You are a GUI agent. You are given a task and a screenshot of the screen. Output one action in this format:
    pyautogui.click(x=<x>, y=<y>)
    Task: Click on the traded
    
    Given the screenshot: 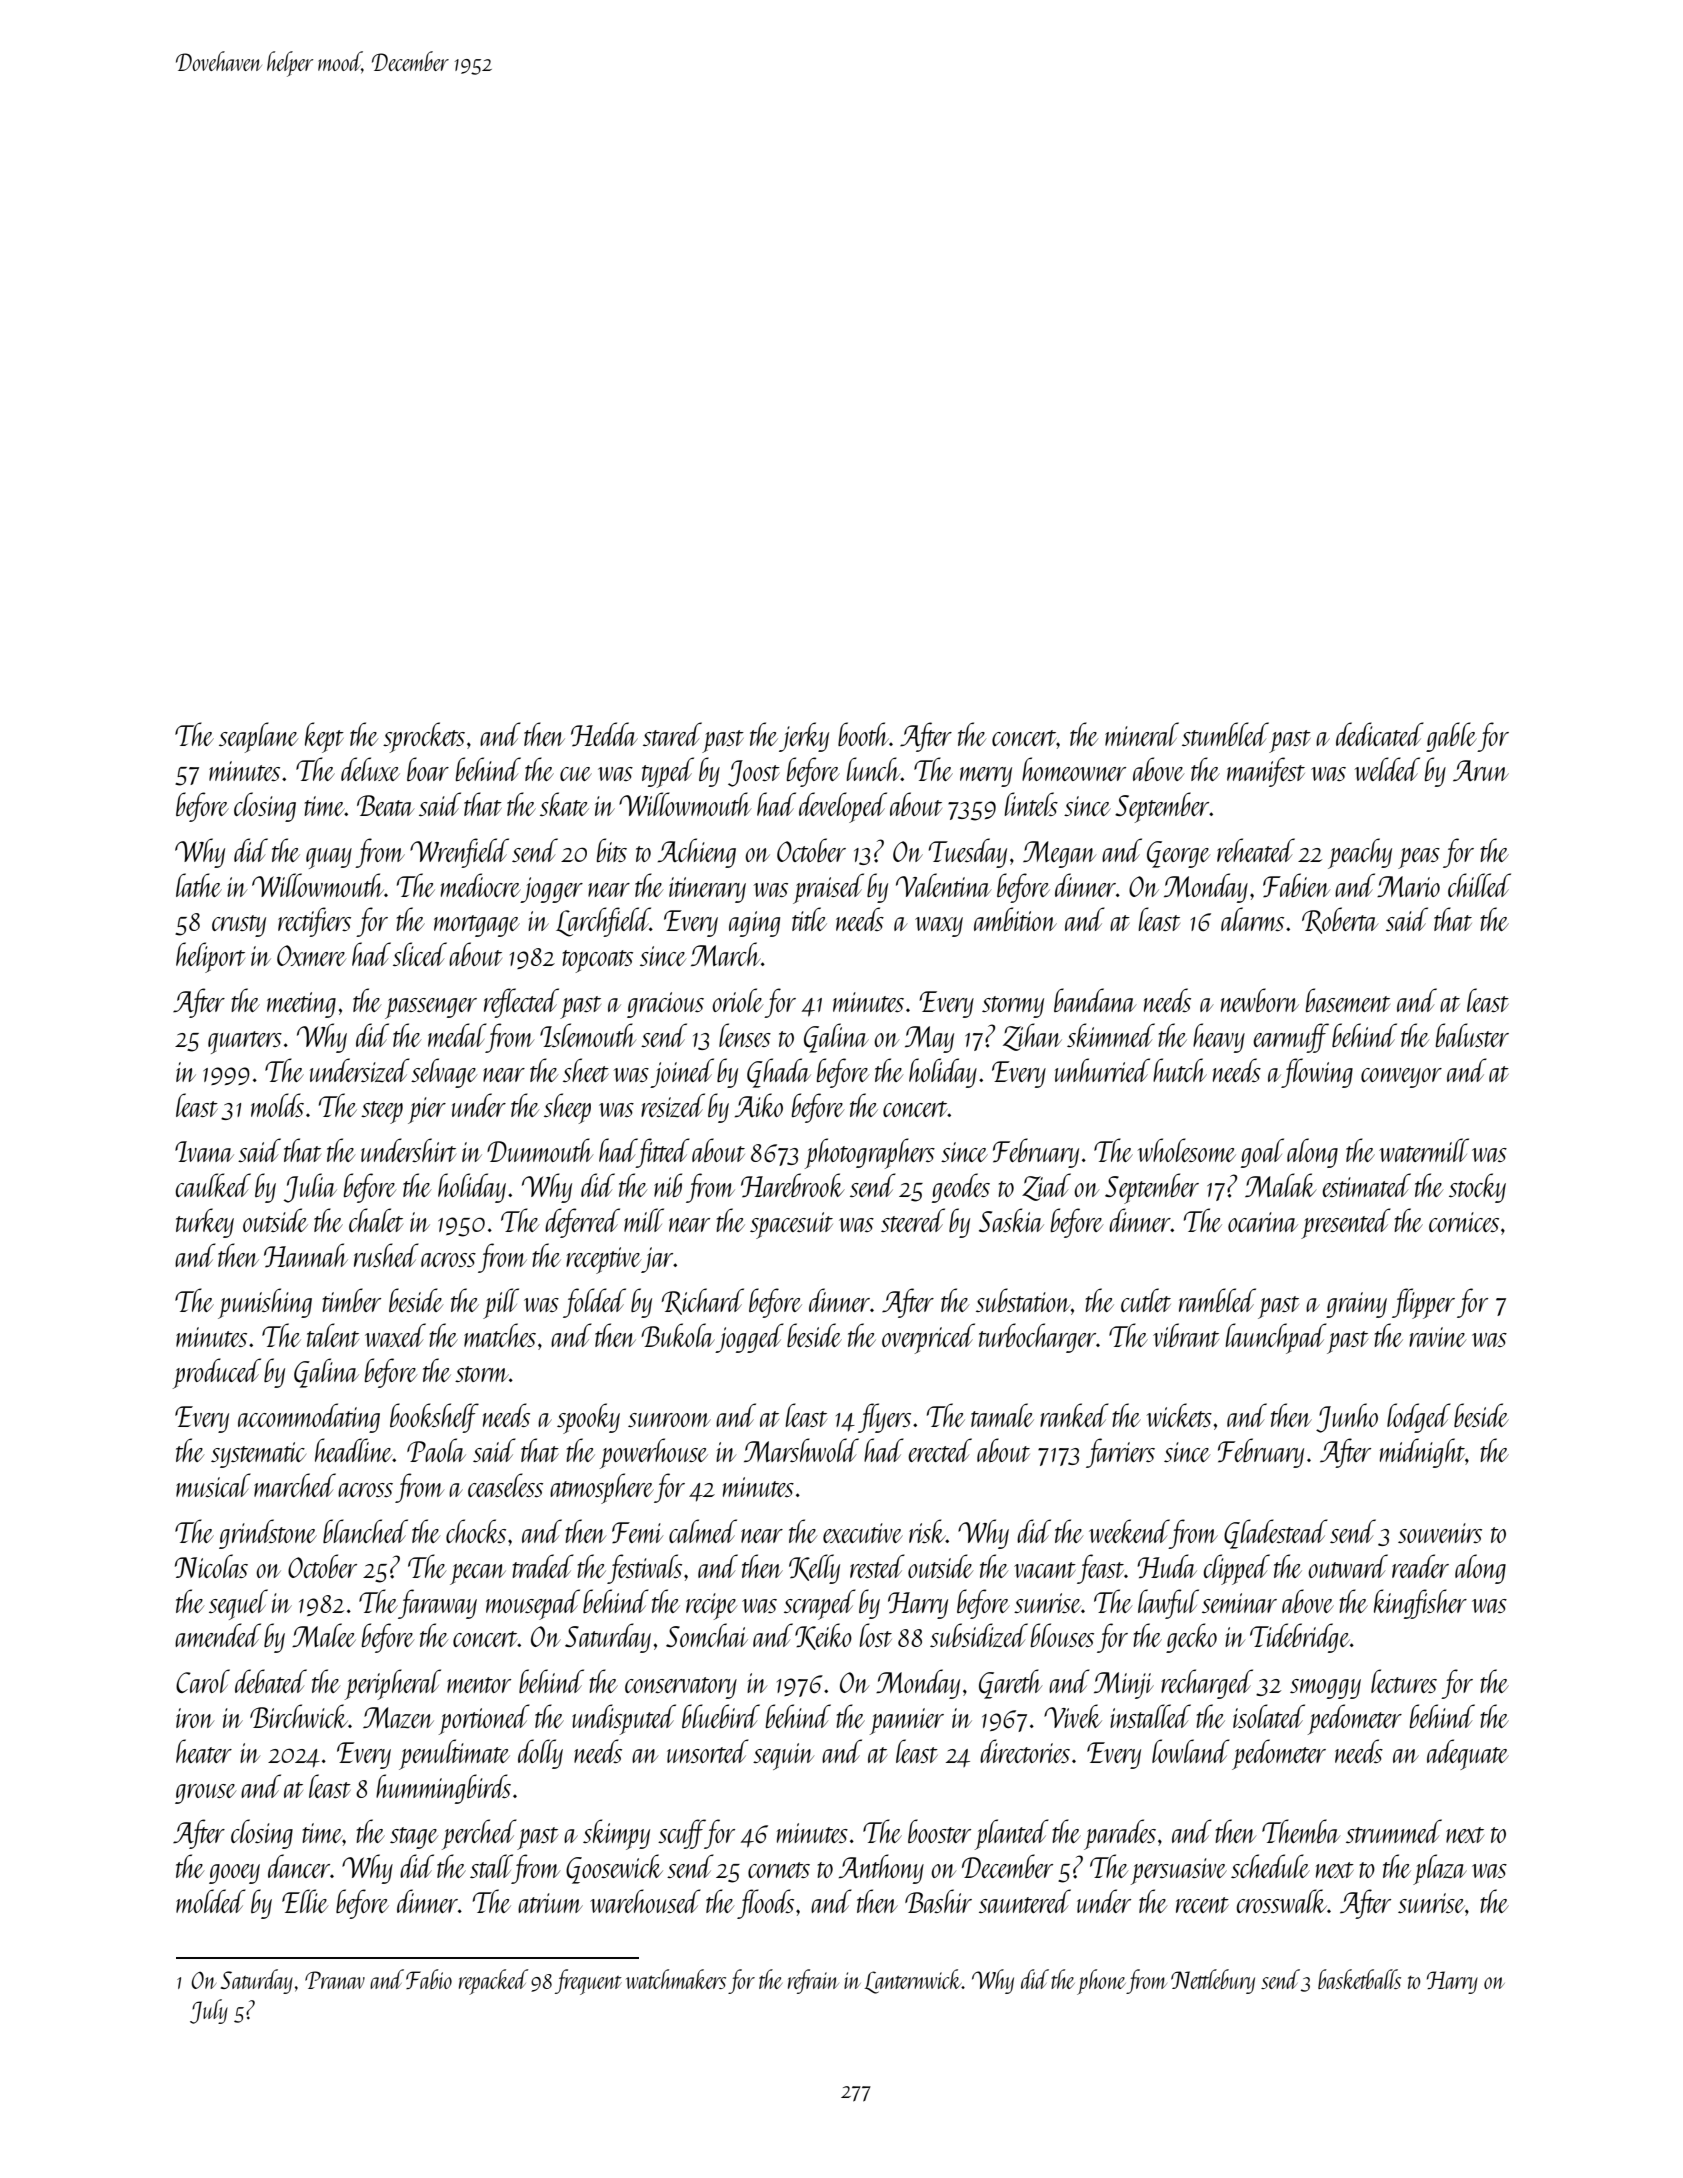 What is the action you would take?
    pyautogui.click(x=543, y=1566)
